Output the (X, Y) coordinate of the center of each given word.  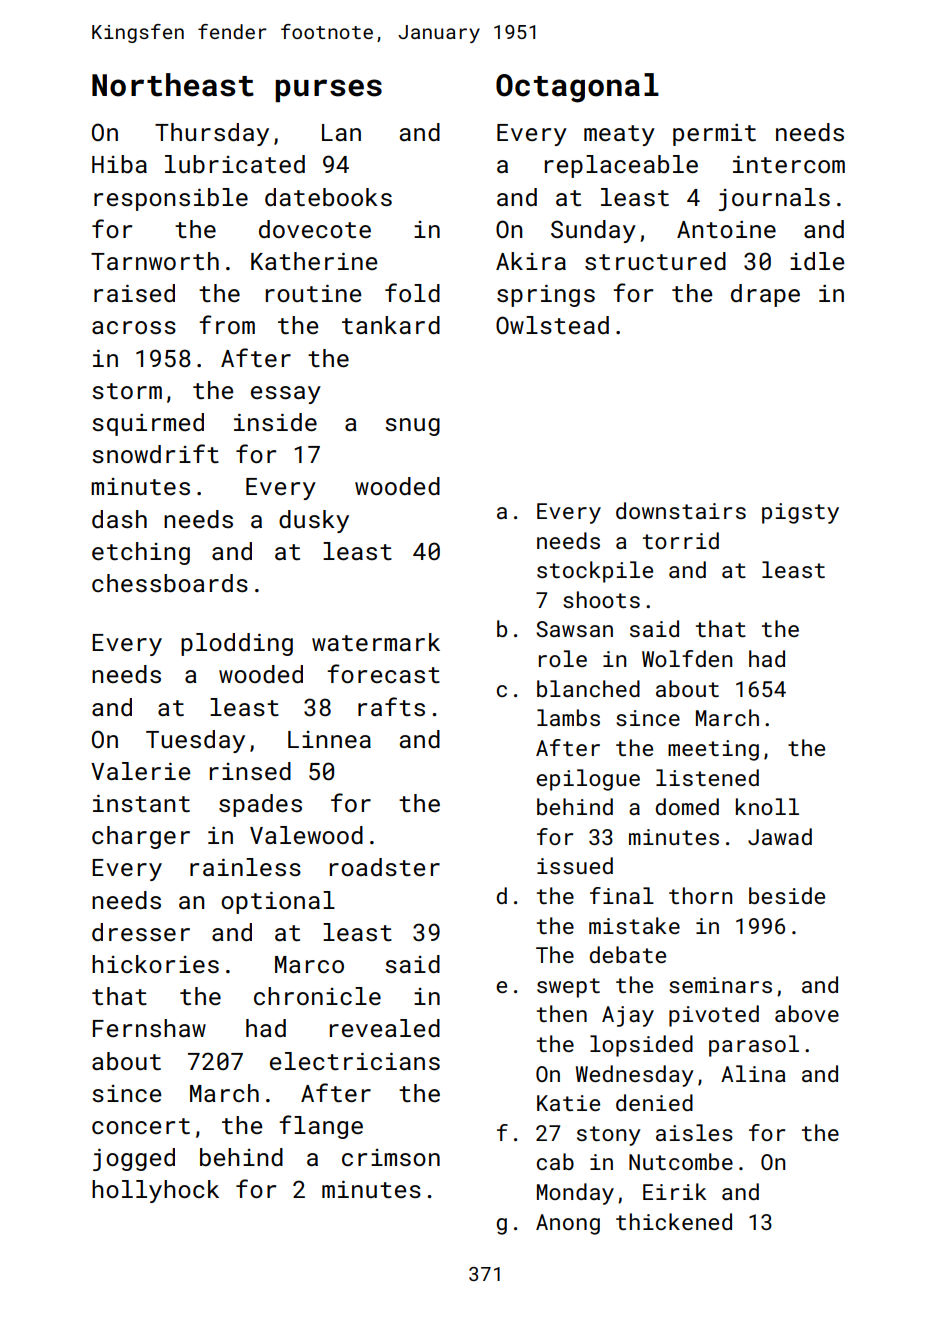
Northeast (173, 85)
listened (707, 777)
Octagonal (577, 88)
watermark (376, 642)
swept (568, 988)
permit (714, 135)
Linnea (329, 739)
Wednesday (635, 1076)
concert (141, 1126)
